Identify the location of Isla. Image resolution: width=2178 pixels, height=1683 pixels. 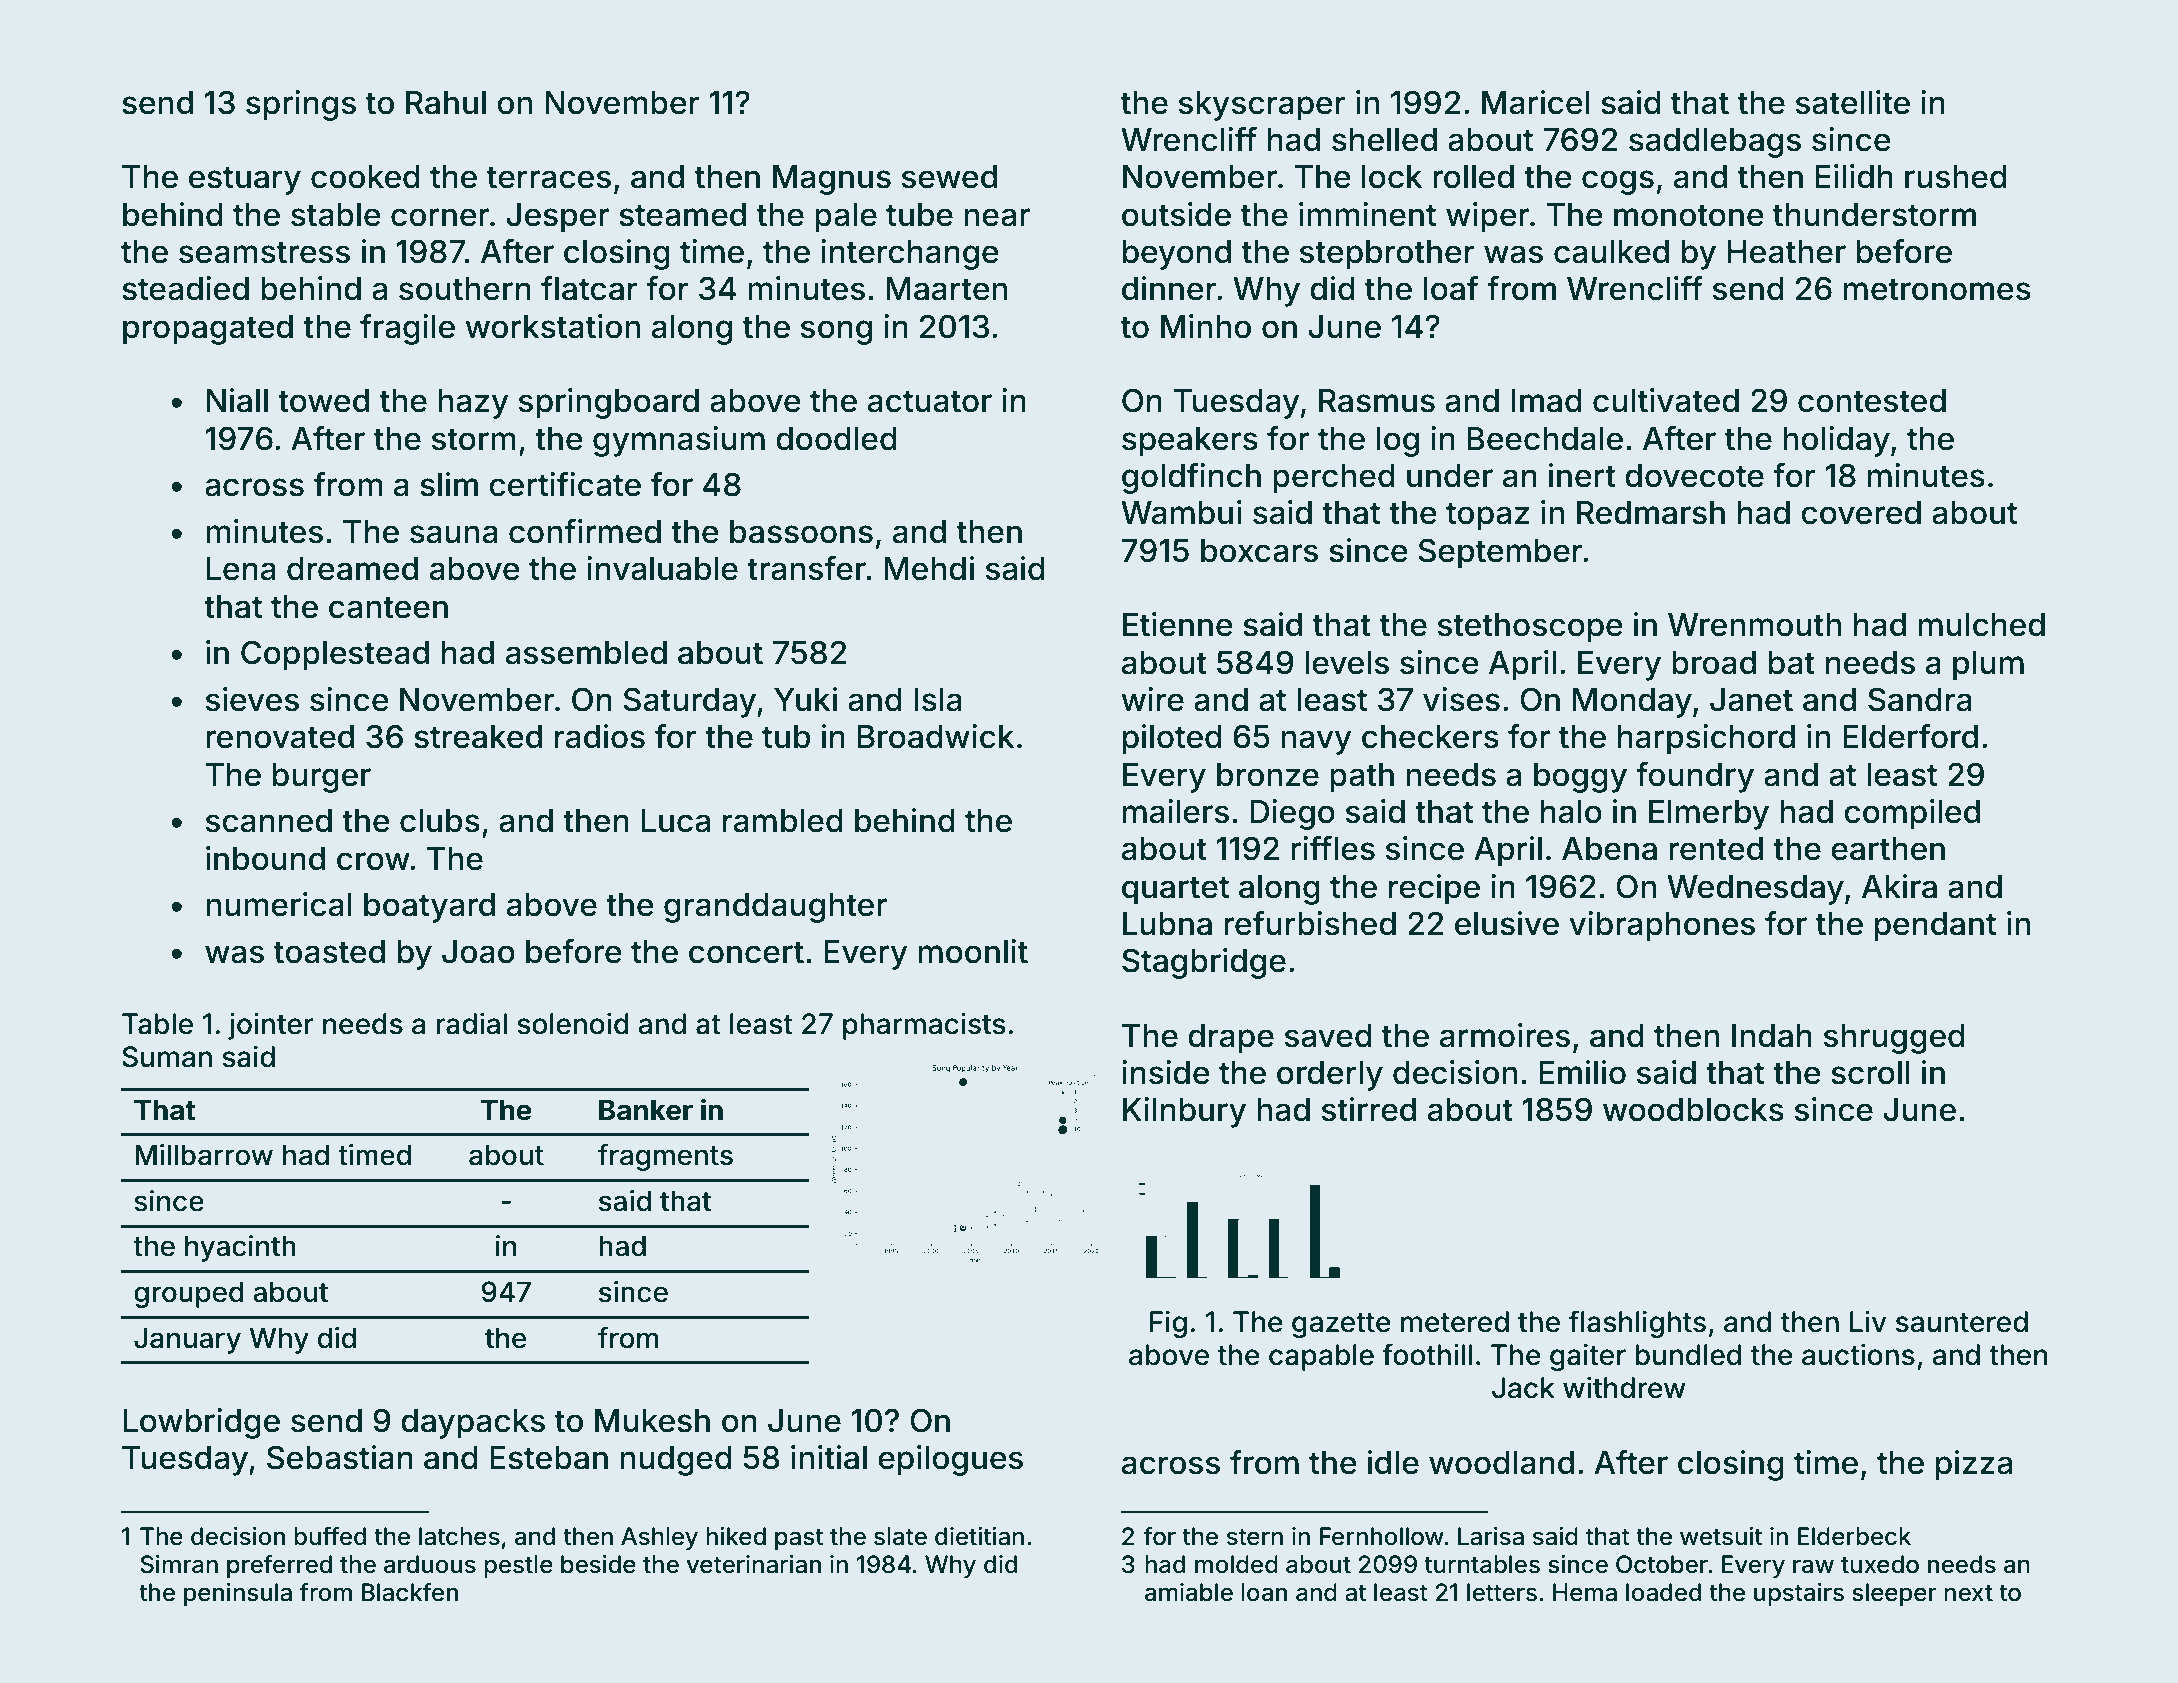
(938, 700).
